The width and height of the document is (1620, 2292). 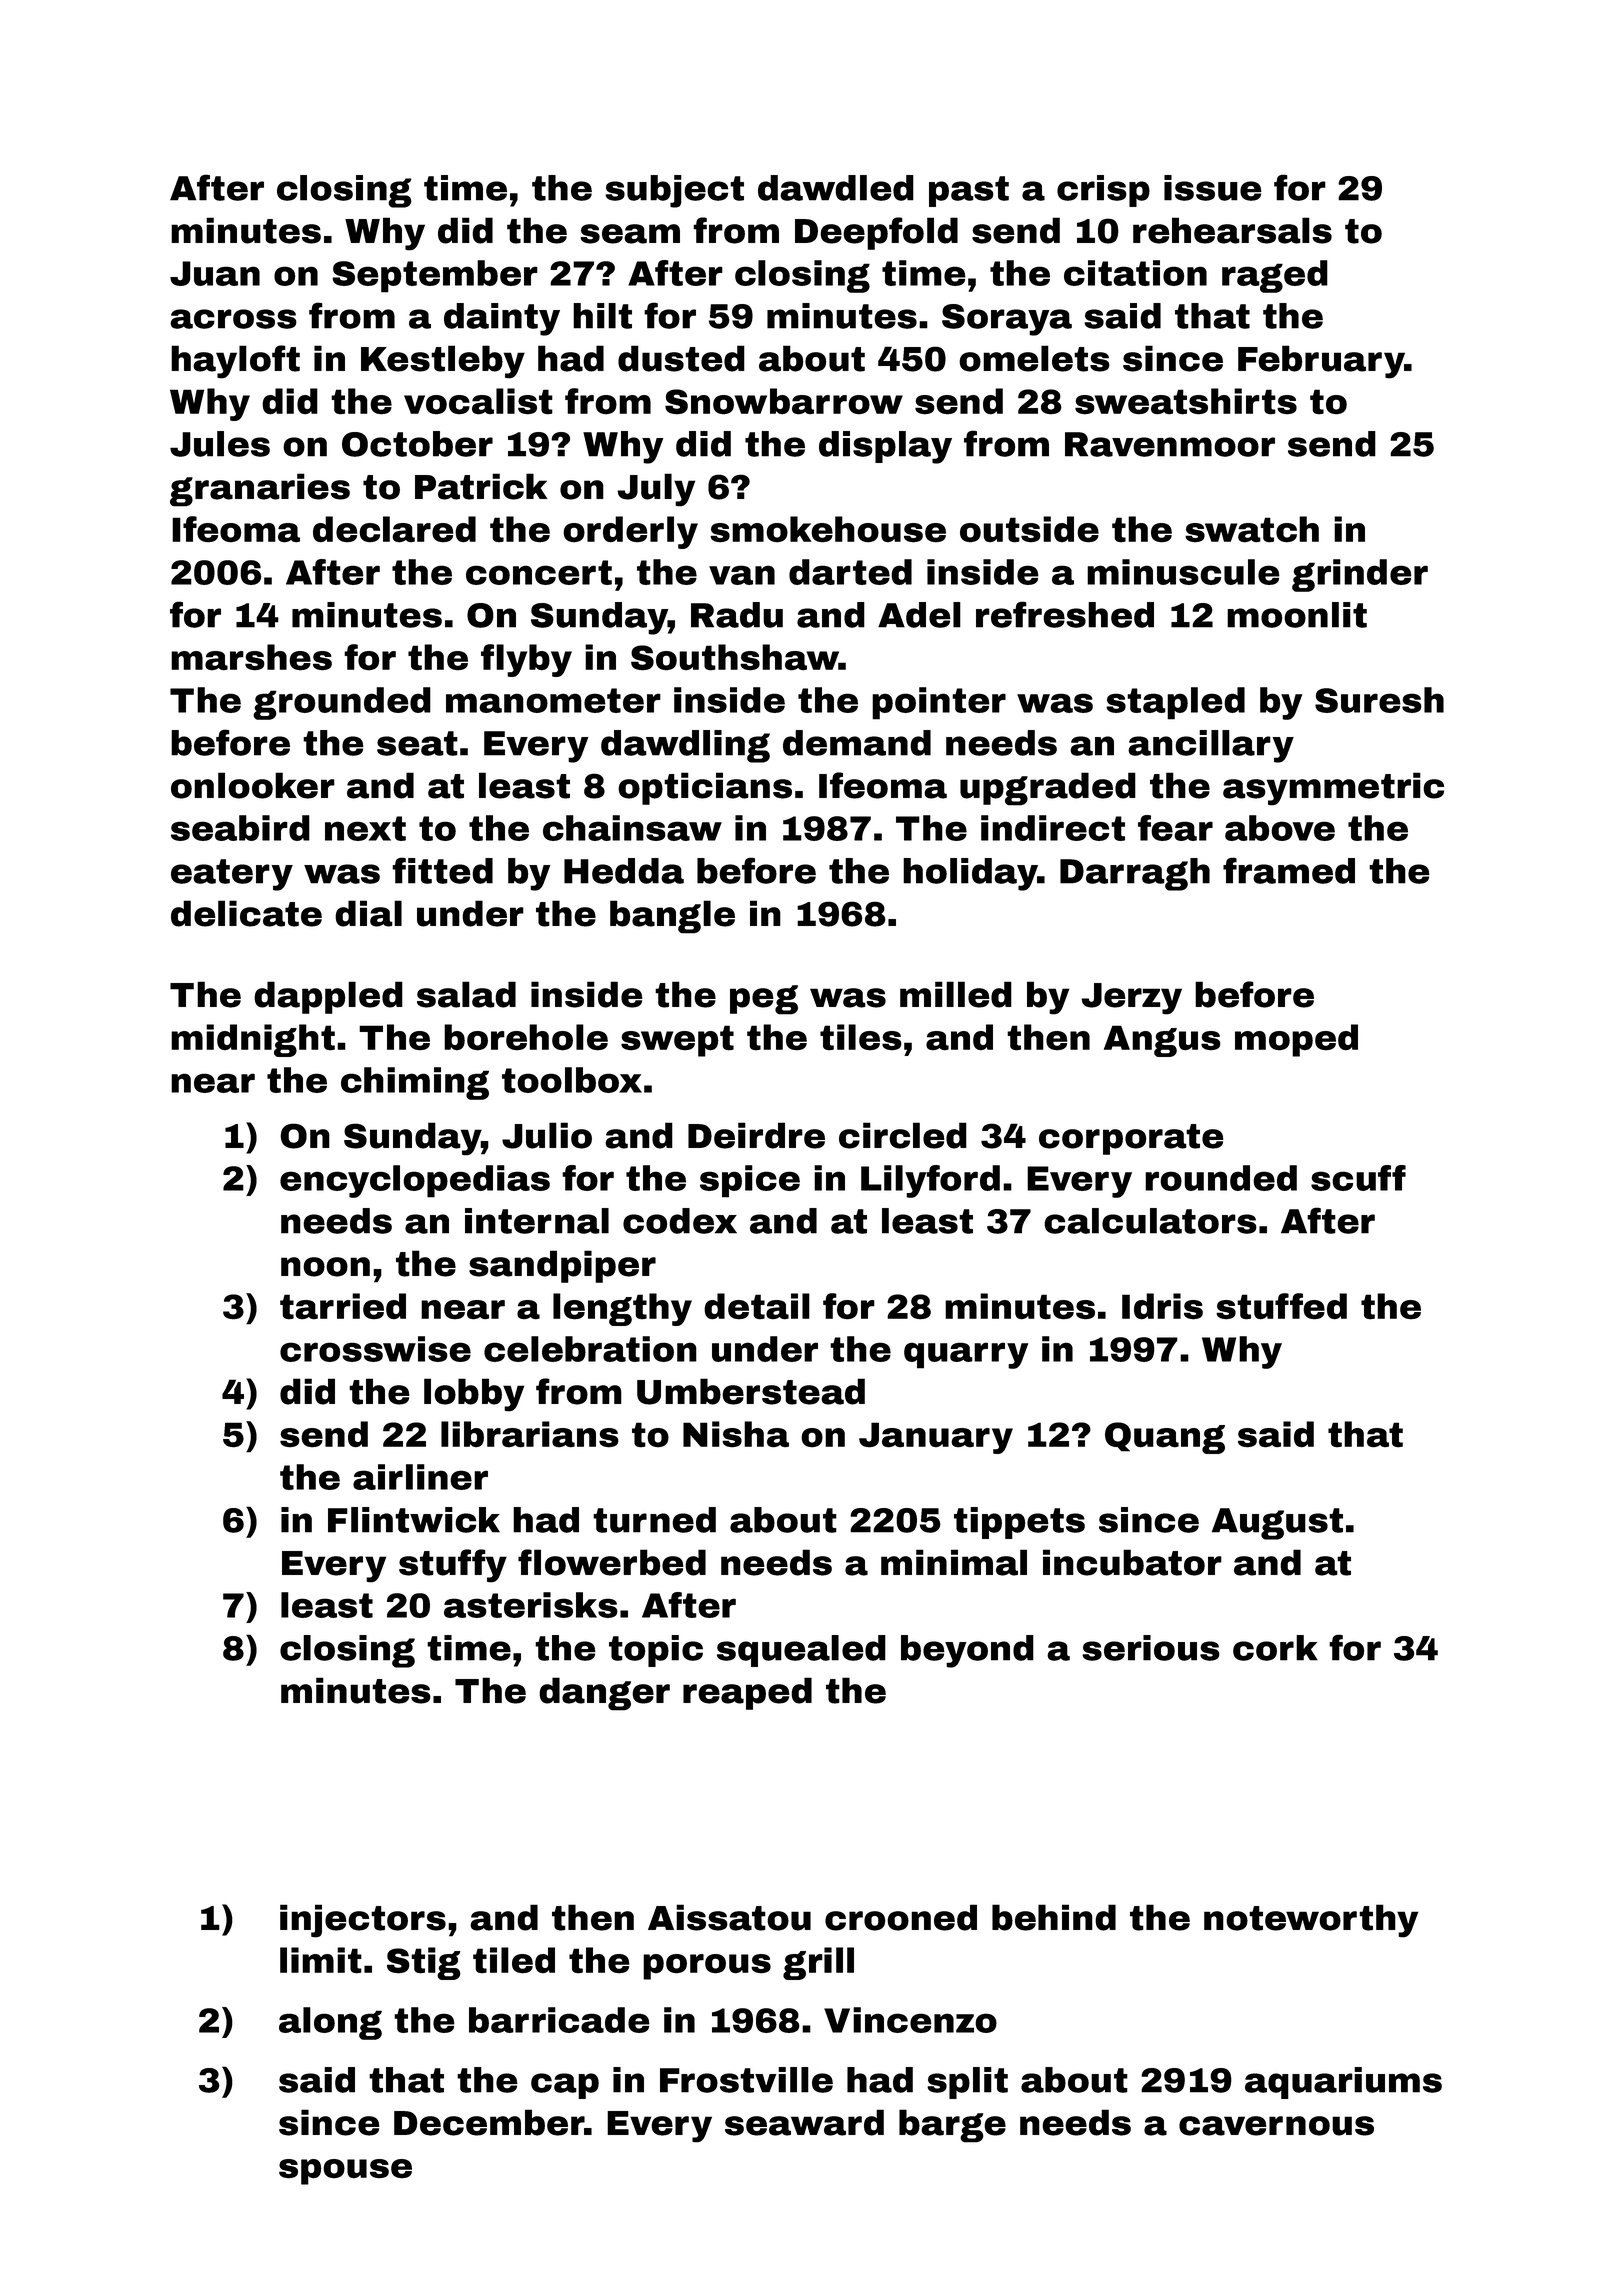 What do you see at coordinates (685, 746) in the document?
I see `dawdling` at bounding box center [685, 746].
